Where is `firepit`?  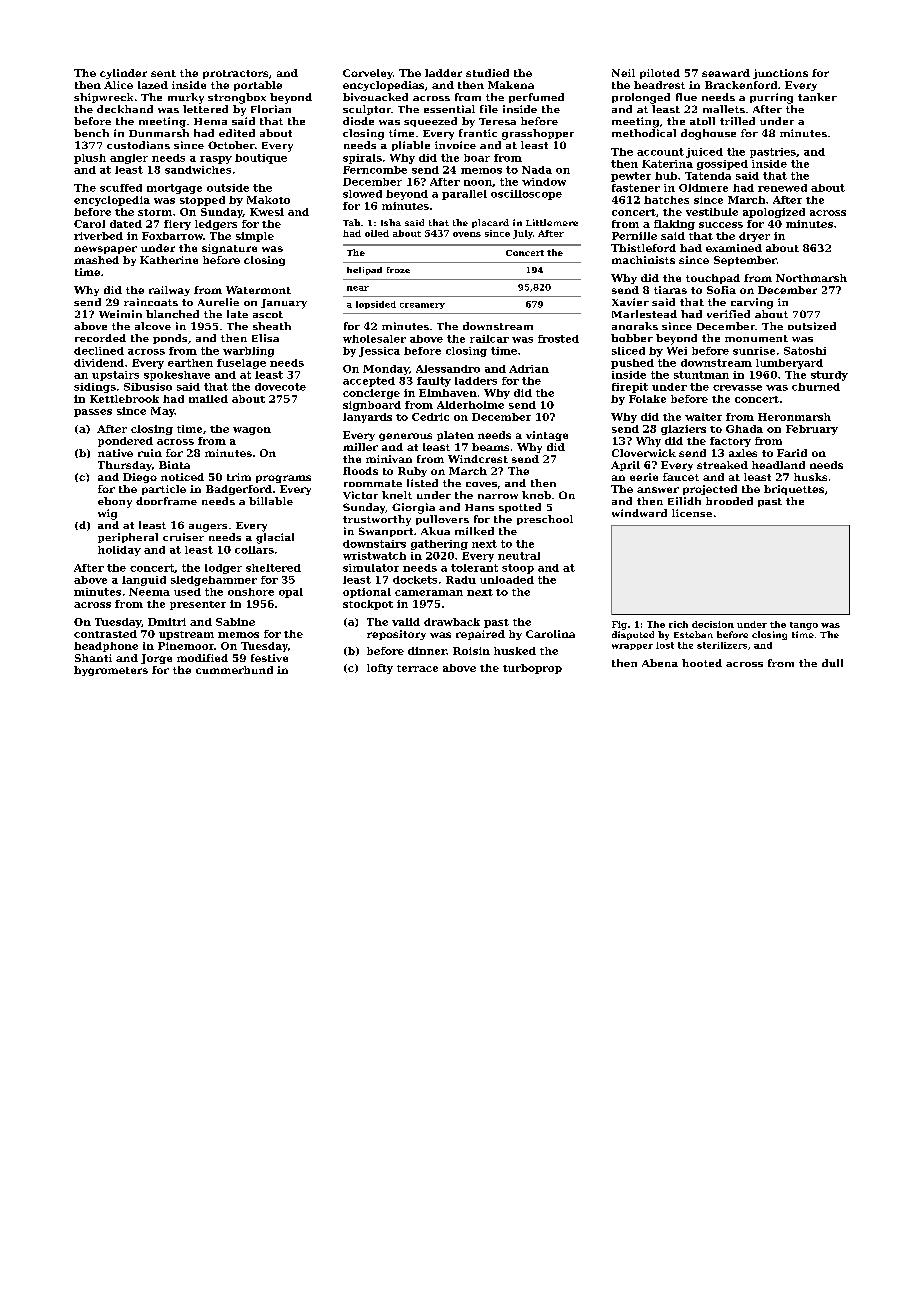
firepit is located at coordinates (630, 388).
